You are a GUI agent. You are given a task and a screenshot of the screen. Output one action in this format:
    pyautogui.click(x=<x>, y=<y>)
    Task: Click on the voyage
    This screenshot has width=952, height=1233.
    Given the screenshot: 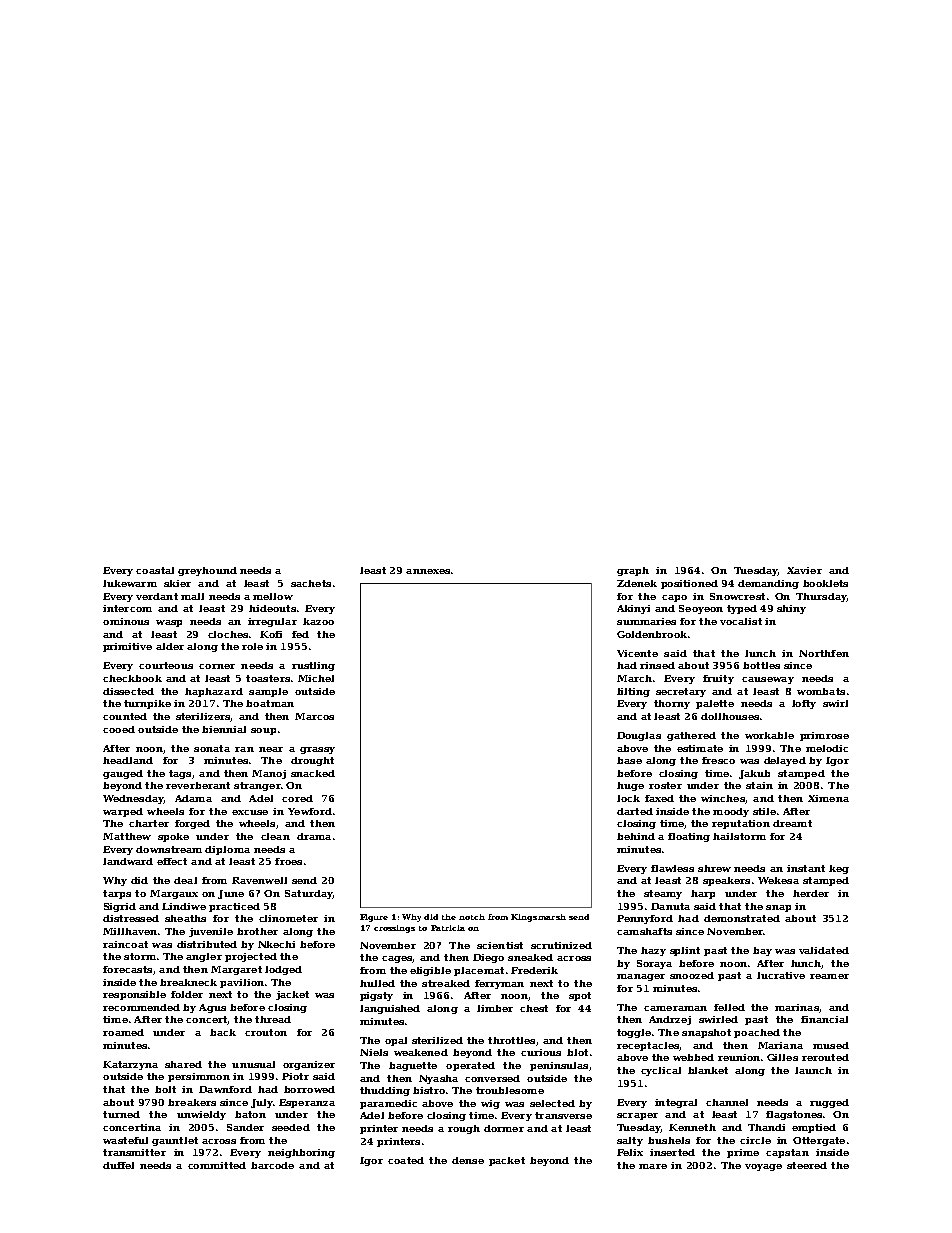 What is the action you would take?
    pyautogui.click(x=763, y=1167)
